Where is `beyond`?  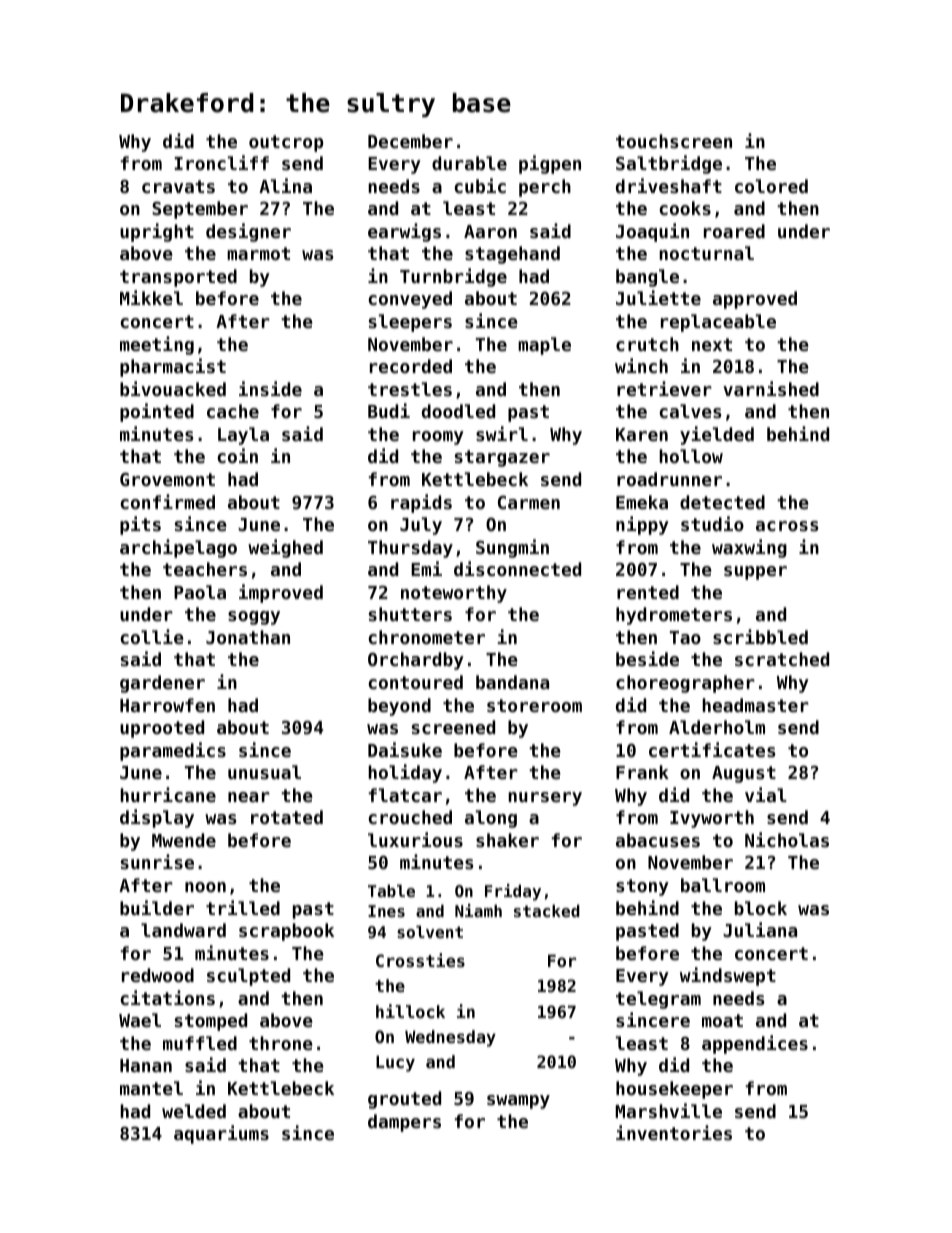
beyond is located at coordinates (399, 707).
